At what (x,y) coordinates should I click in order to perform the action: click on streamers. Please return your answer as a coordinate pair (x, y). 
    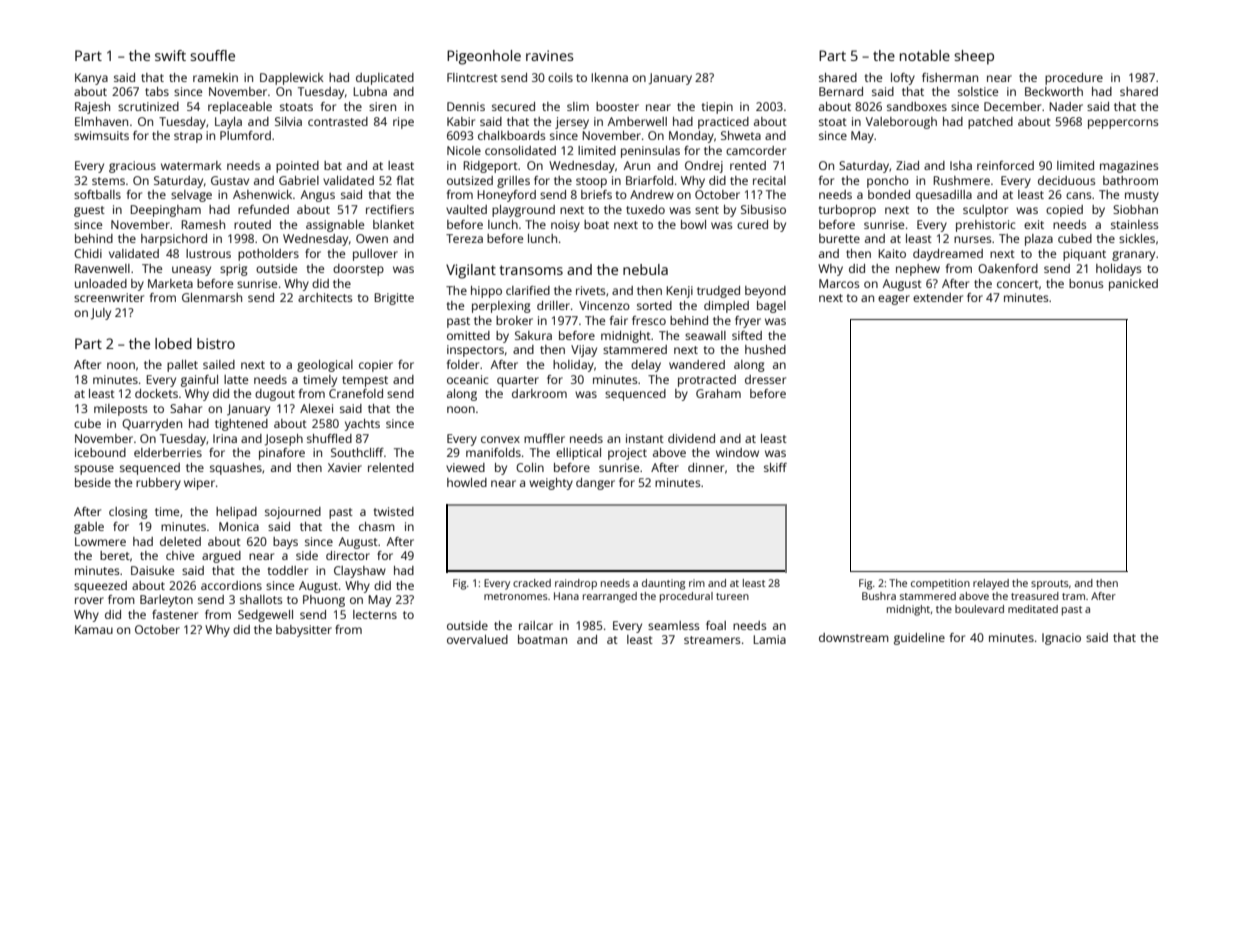
    Looking at the image, I should click on (712, 640).
